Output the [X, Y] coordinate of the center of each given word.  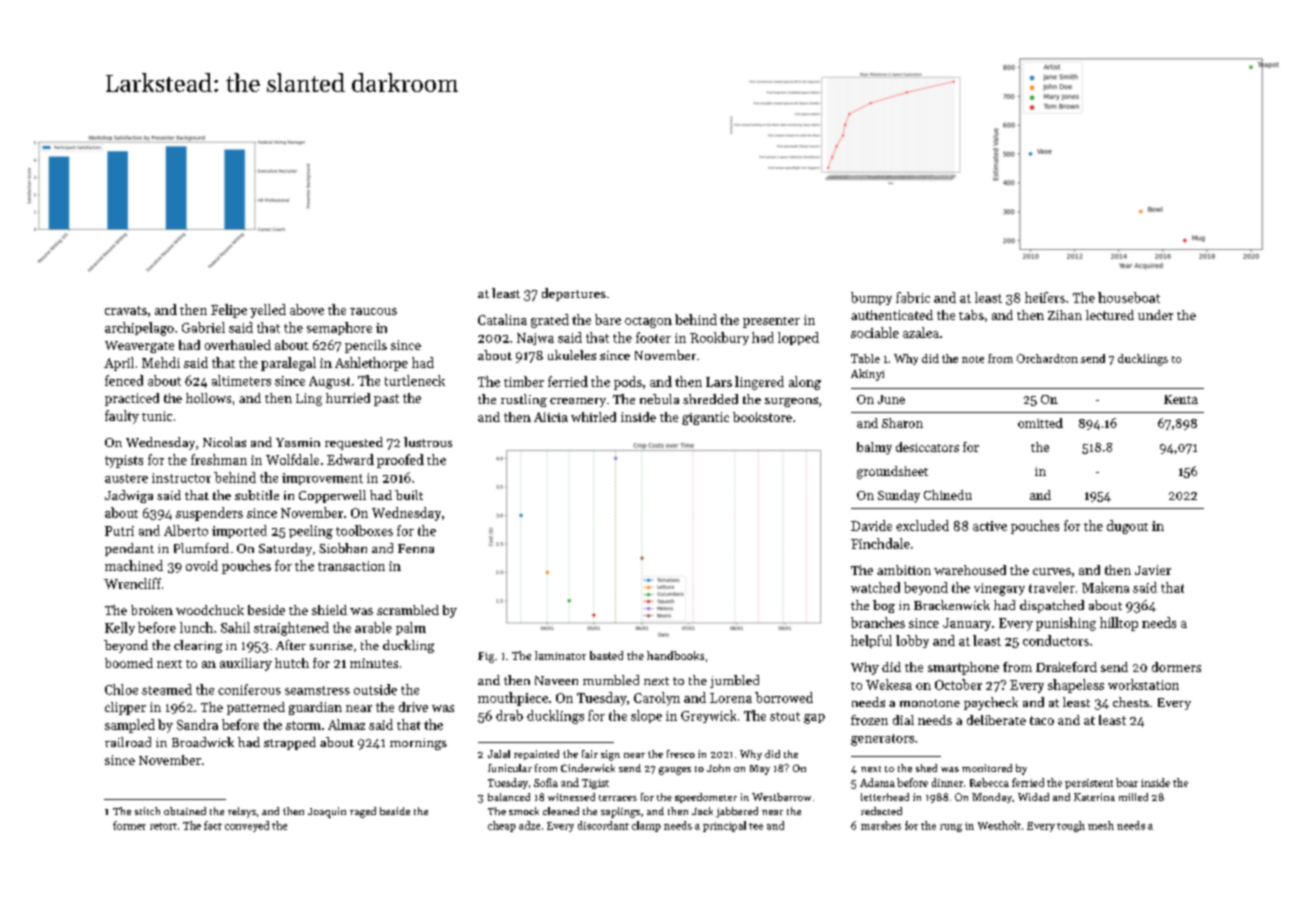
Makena [1105, 587]
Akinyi [867, 375]
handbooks [675, 655]
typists [124, 461]
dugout [1127, 527]
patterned [256, 708]
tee [756, 826]
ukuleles [572, 355]
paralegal [288, 364]
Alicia [551, 417]
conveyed [247, 826]
